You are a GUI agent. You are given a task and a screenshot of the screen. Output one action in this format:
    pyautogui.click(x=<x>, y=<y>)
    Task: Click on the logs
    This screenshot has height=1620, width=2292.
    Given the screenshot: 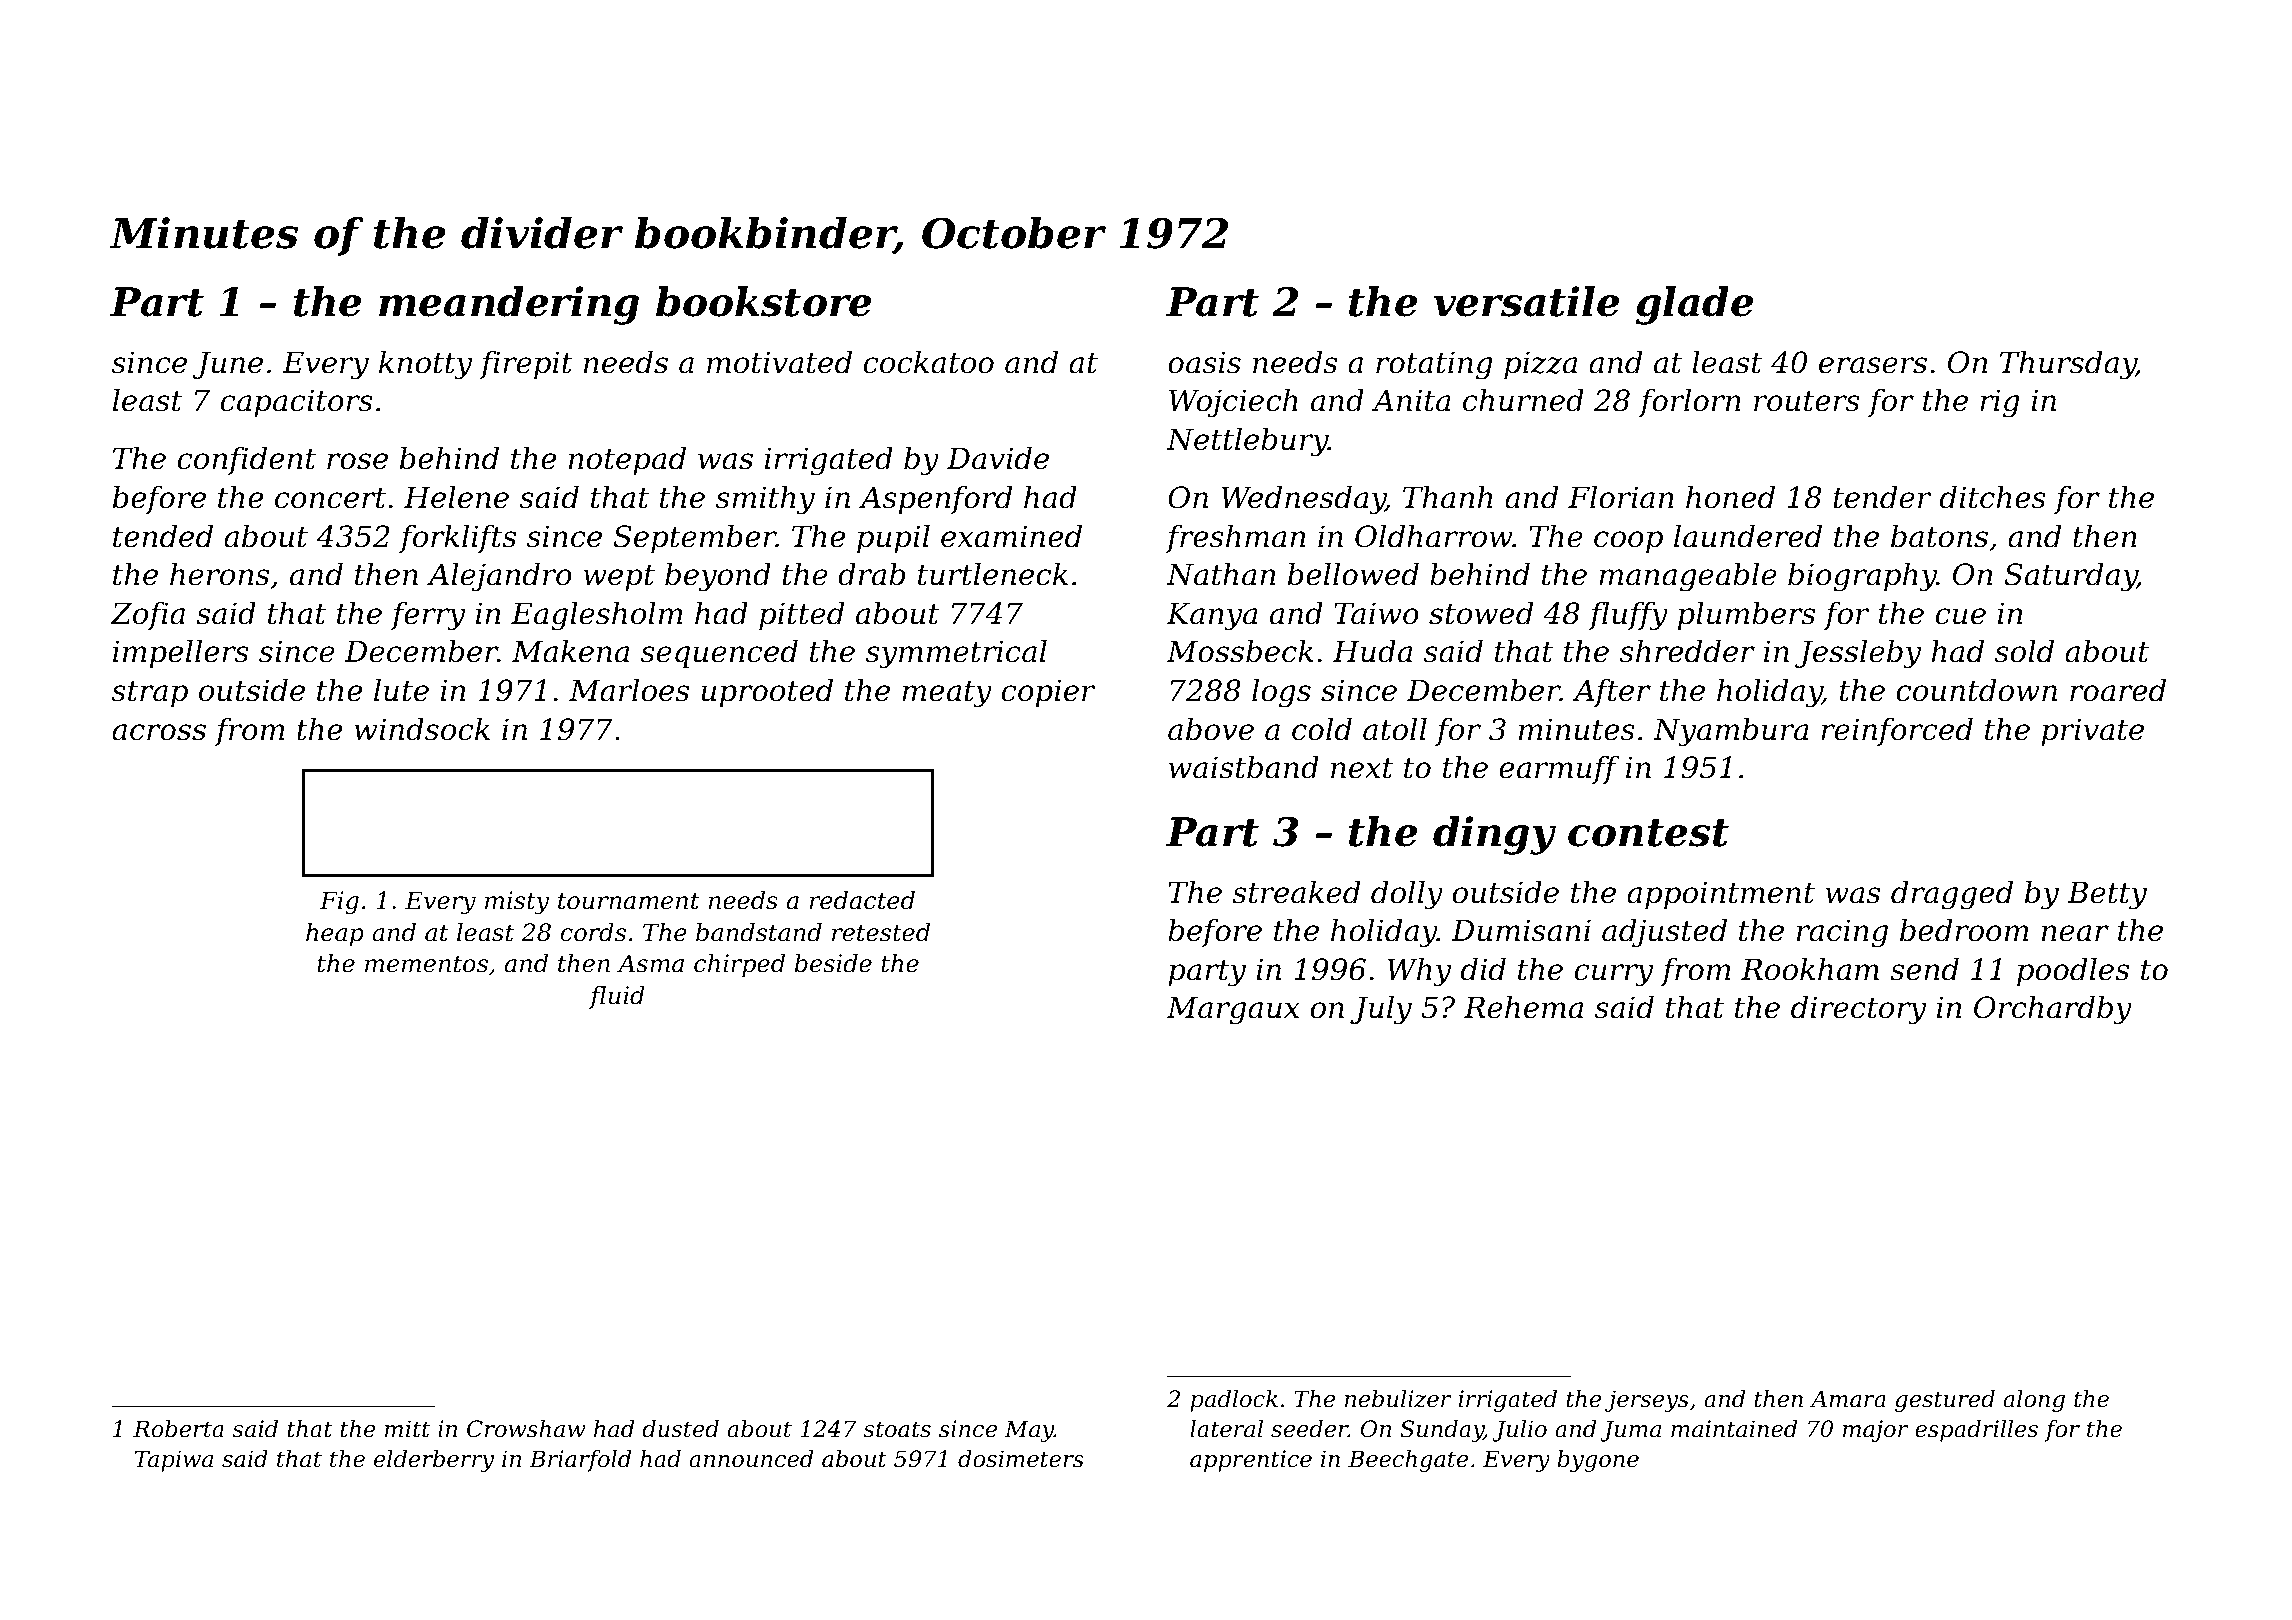 What is the action you would take?
    pyautogui.click(x=1281, y=693)
